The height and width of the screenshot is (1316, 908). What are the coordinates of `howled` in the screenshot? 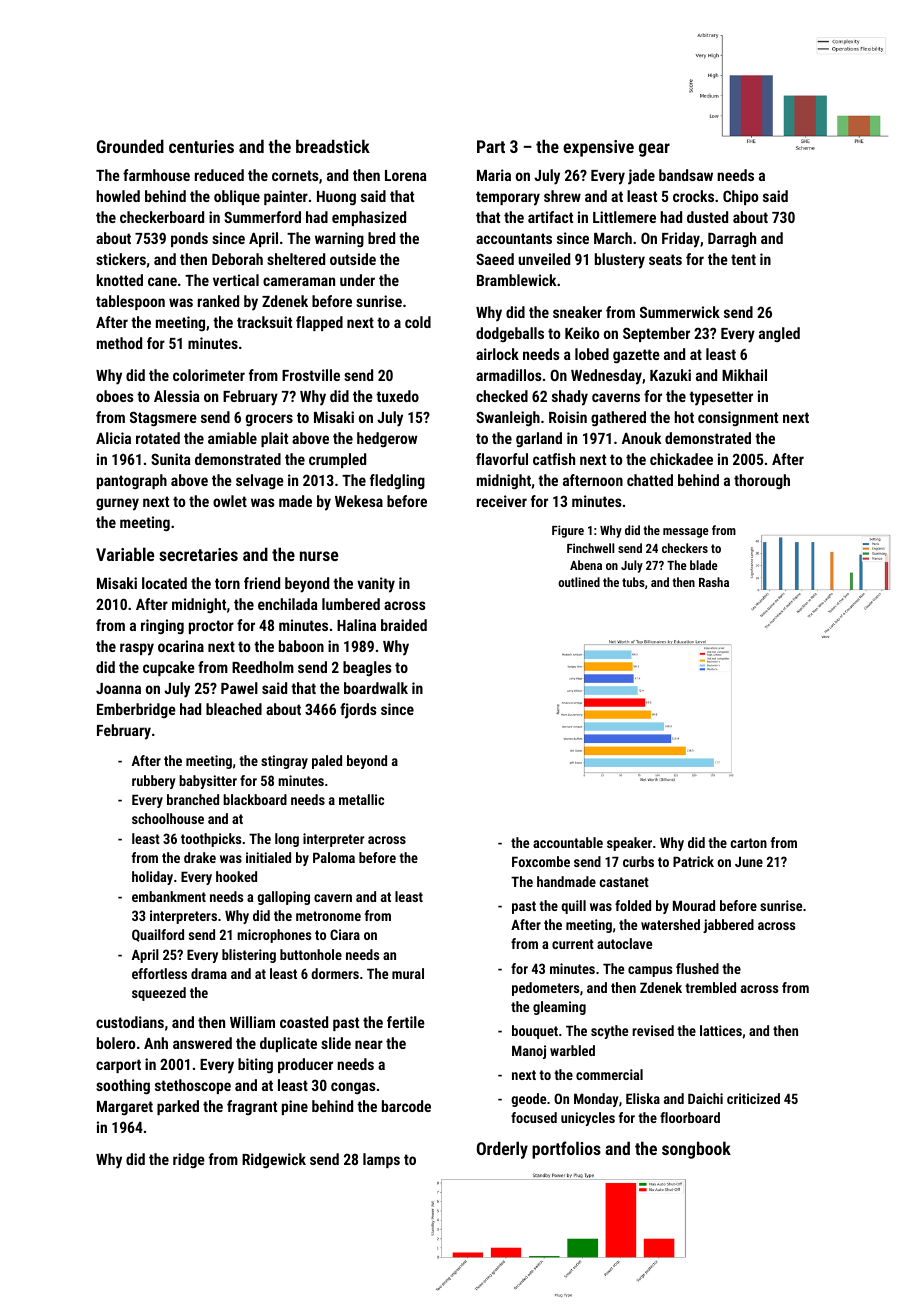 It's located at (118, 196).
